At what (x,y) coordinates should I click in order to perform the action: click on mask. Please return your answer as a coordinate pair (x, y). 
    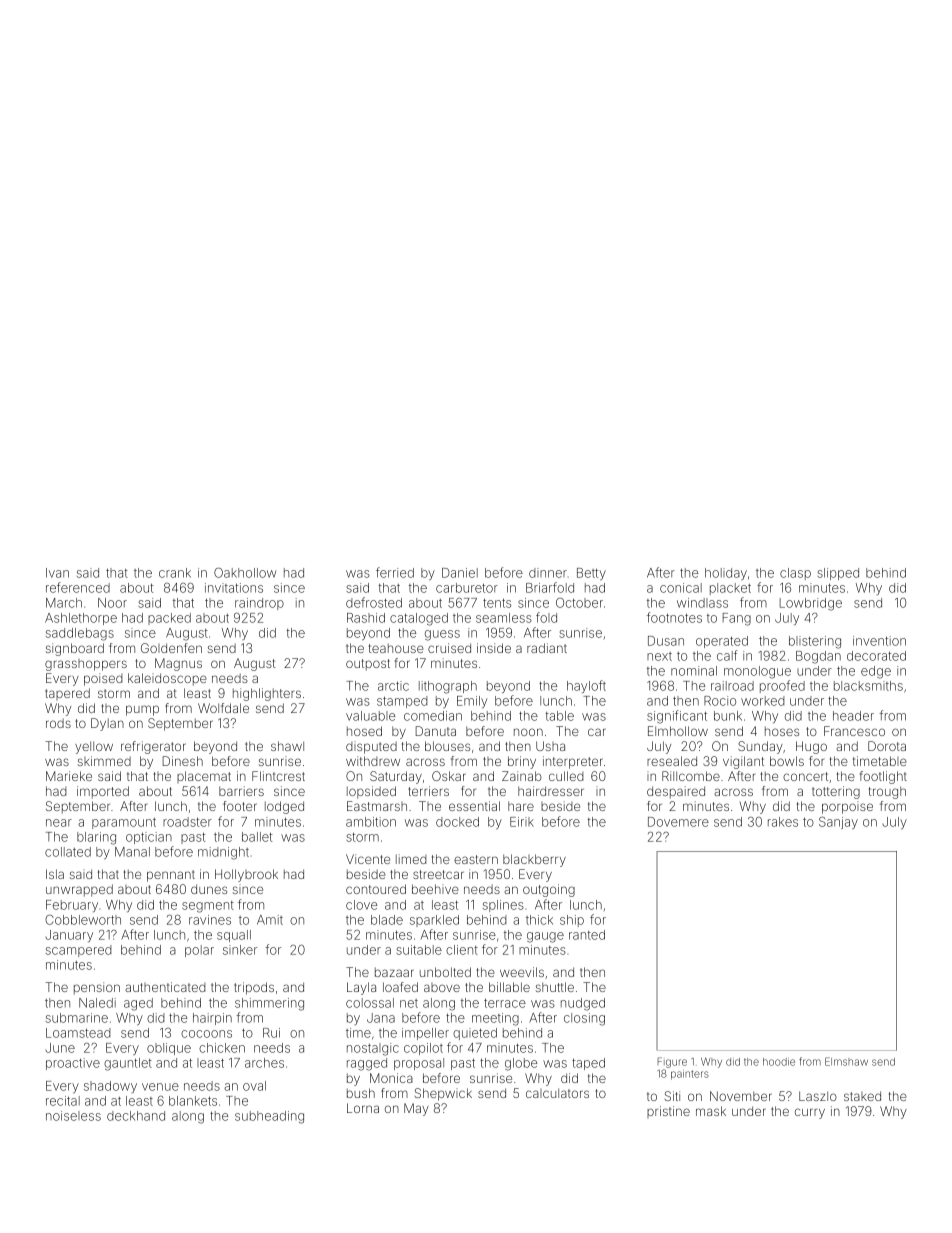
    Looking at the image, I should click on (711, 1111).
